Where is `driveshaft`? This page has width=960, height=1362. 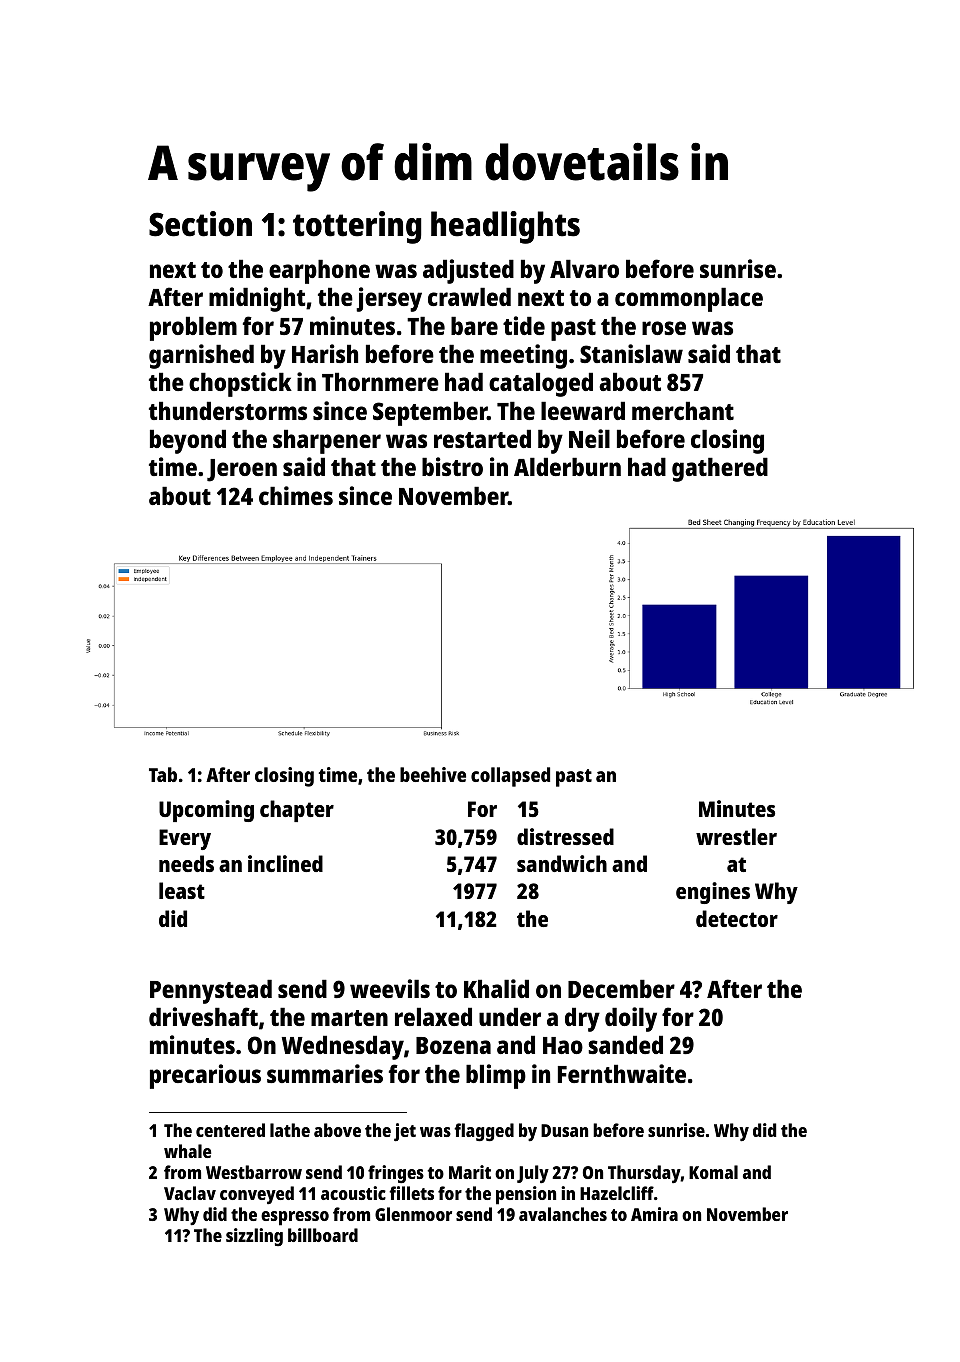
driveshaft is located at coordinates (203, 1016).
